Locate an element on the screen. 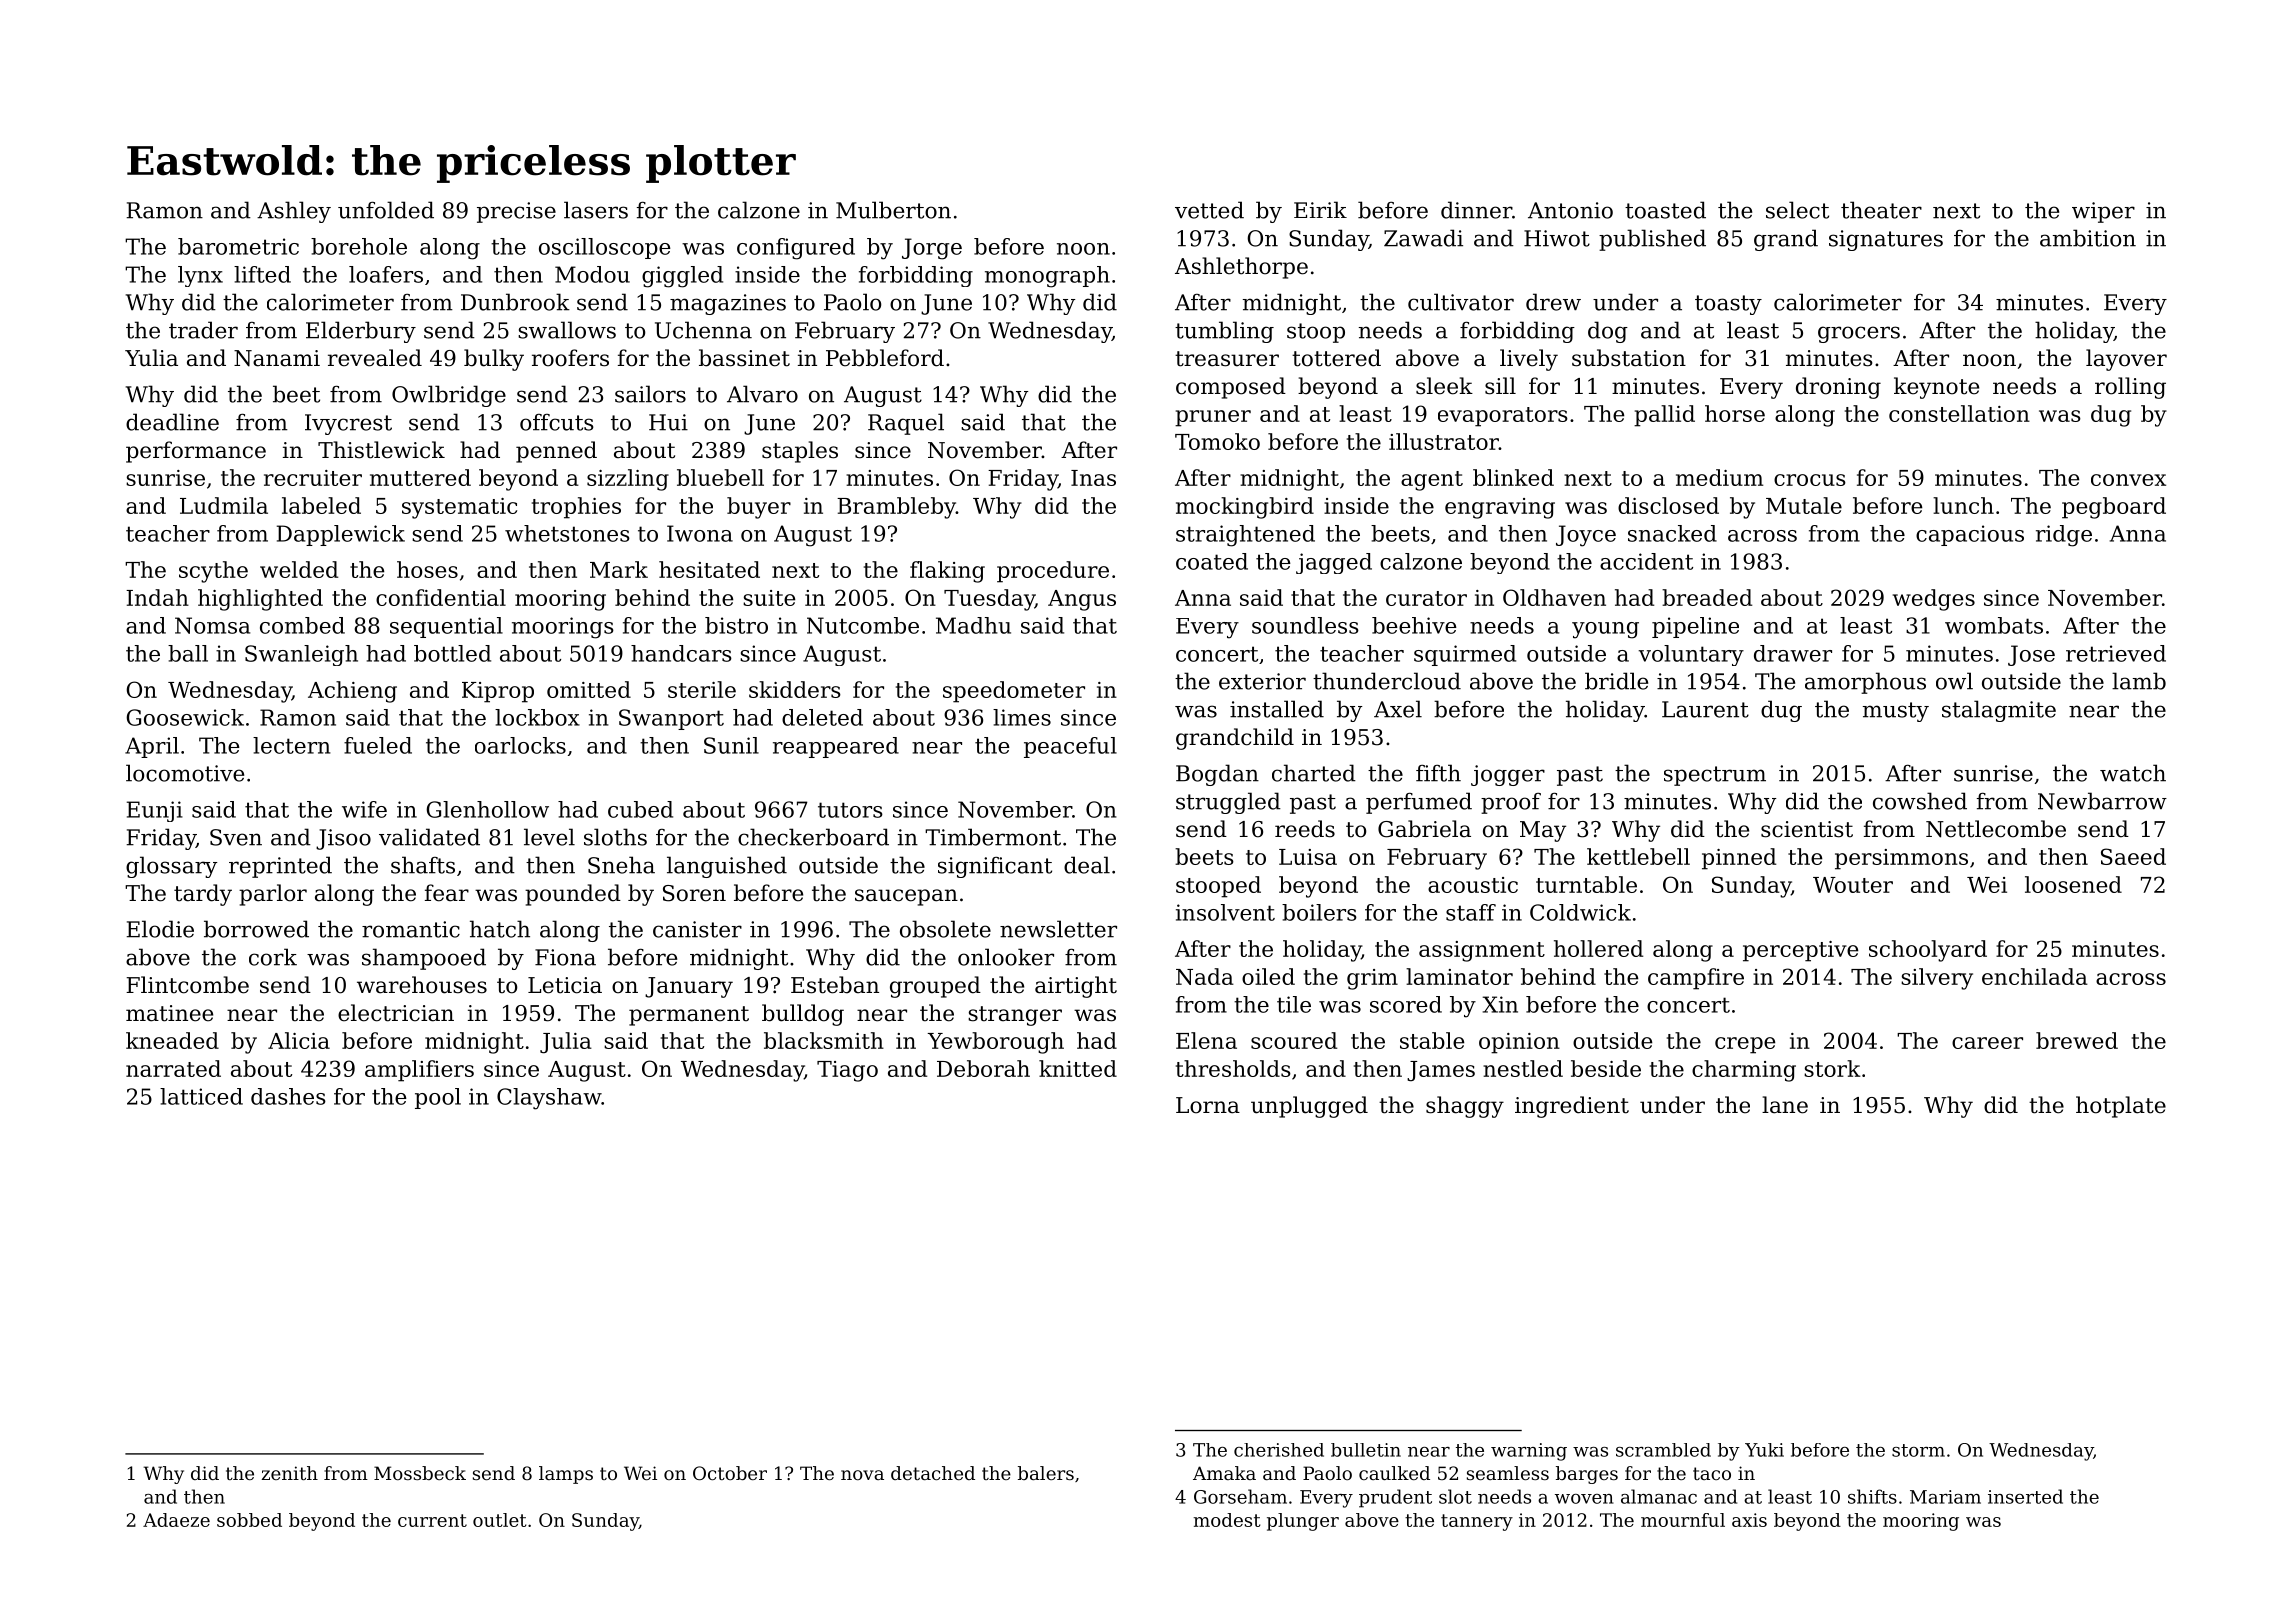  curator is located at coordinates (1426, 598).
